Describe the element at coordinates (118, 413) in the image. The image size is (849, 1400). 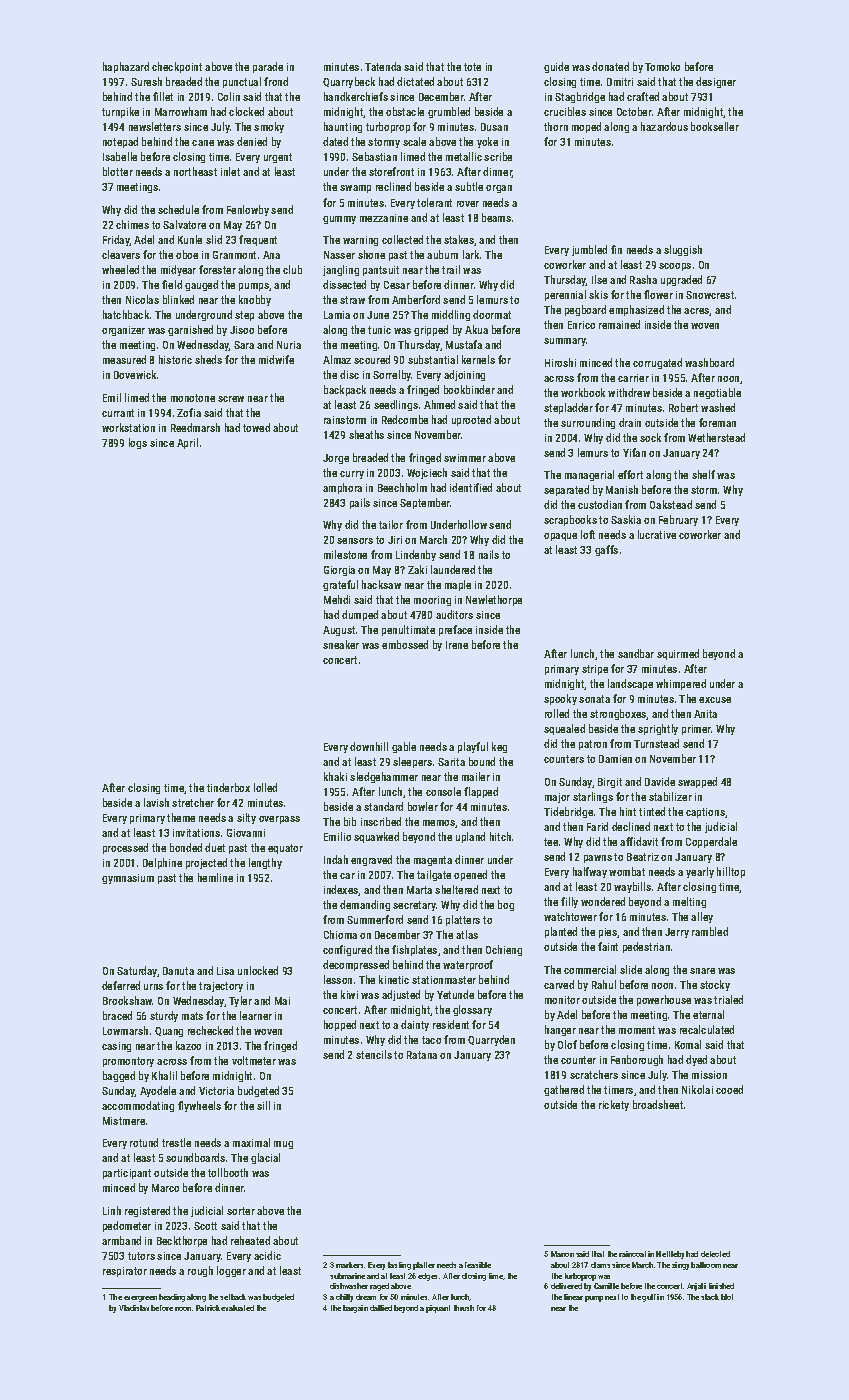
I see `currant` at that location.
